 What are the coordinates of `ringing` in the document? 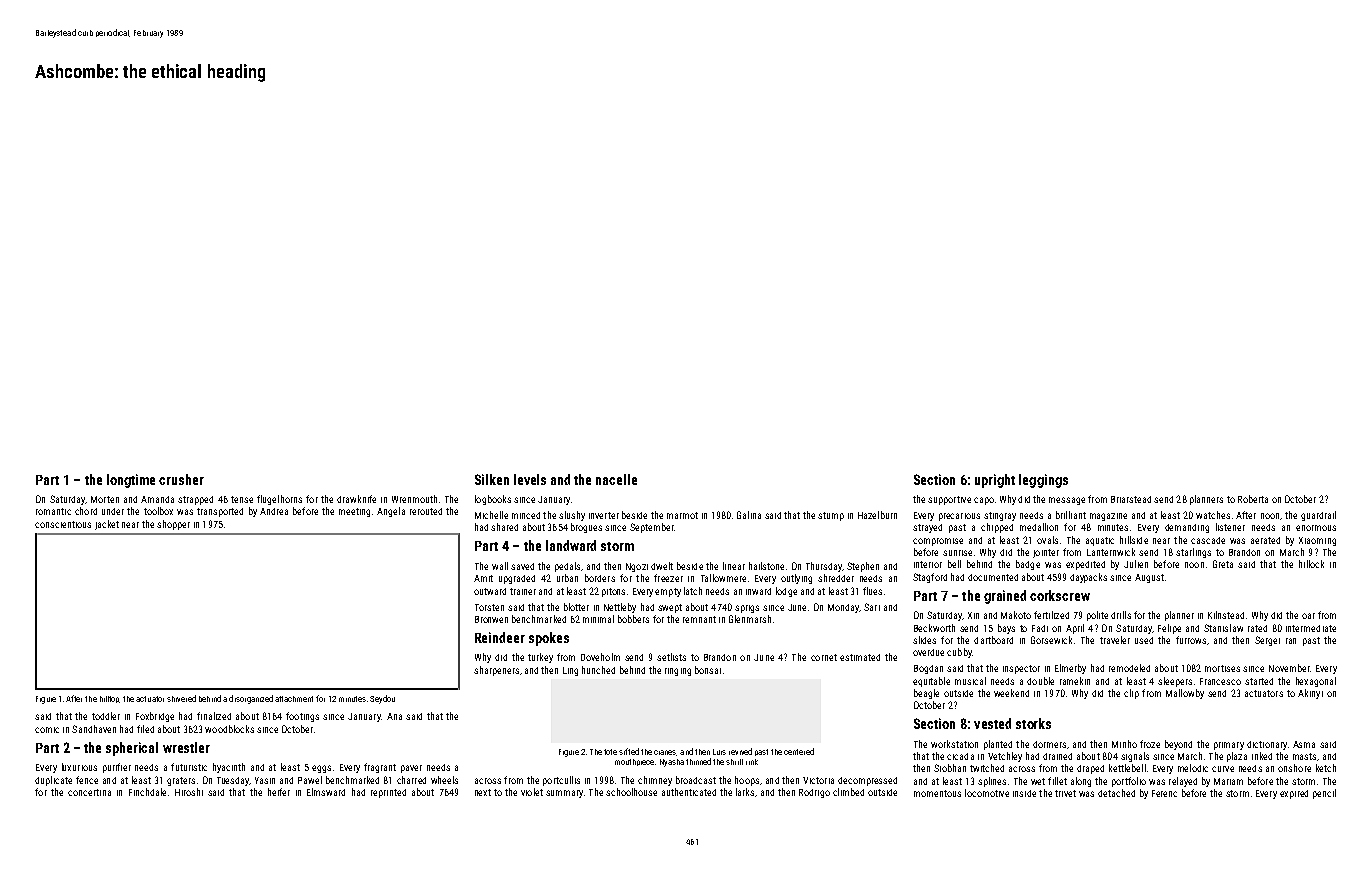 It's located at (678, 672).
